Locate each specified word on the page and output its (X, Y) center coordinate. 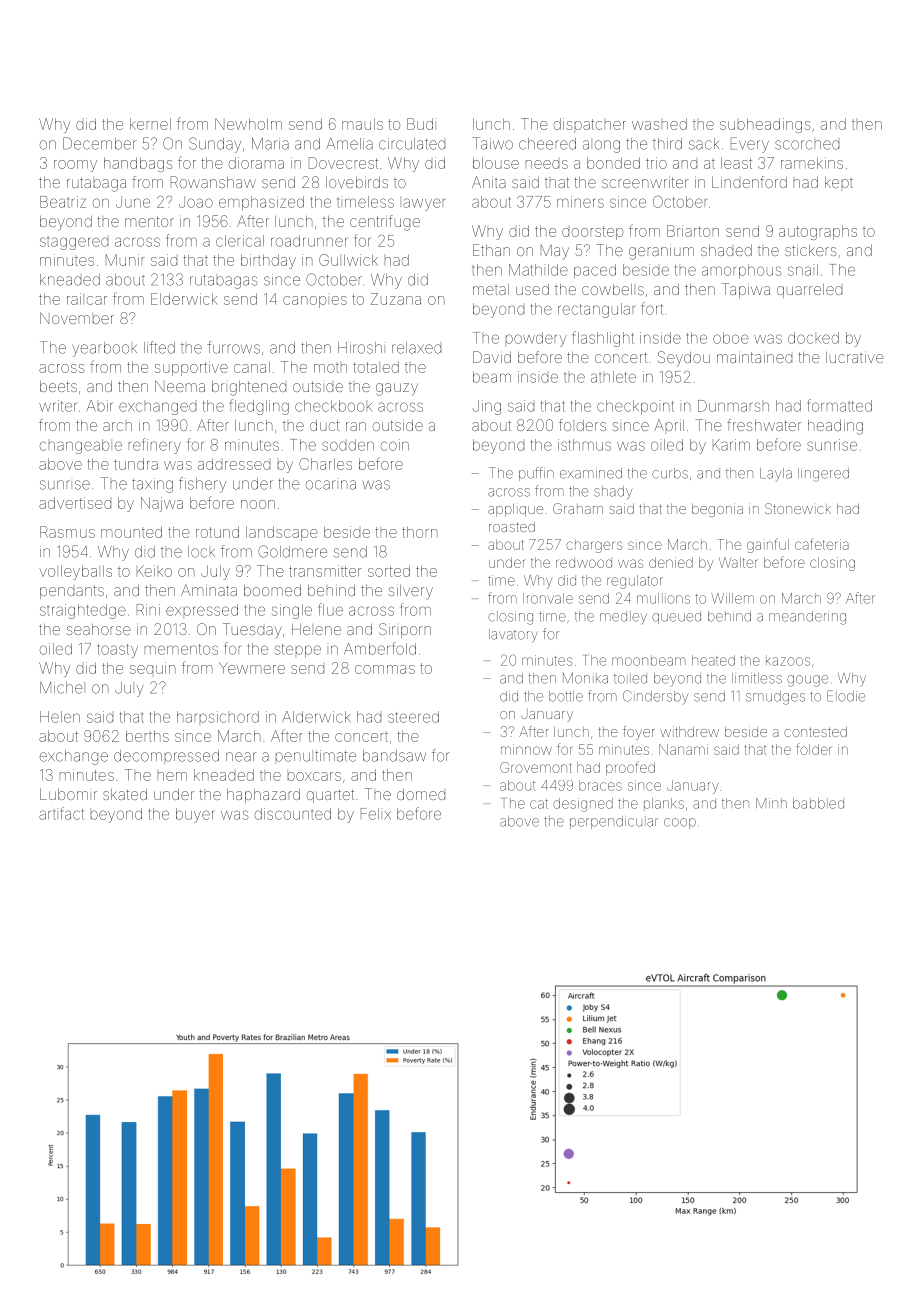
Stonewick (798, 508)
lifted (159, 347)
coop (680, 823)
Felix (376, 814)
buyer (195, 815)
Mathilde (538, 270)
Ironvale (548, 598)
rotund (217, 532)
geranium (661, 253)
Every (750, 145)
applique (515, 510)
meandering (807, 618)
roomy (75, 166)
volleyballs (75, 572)
